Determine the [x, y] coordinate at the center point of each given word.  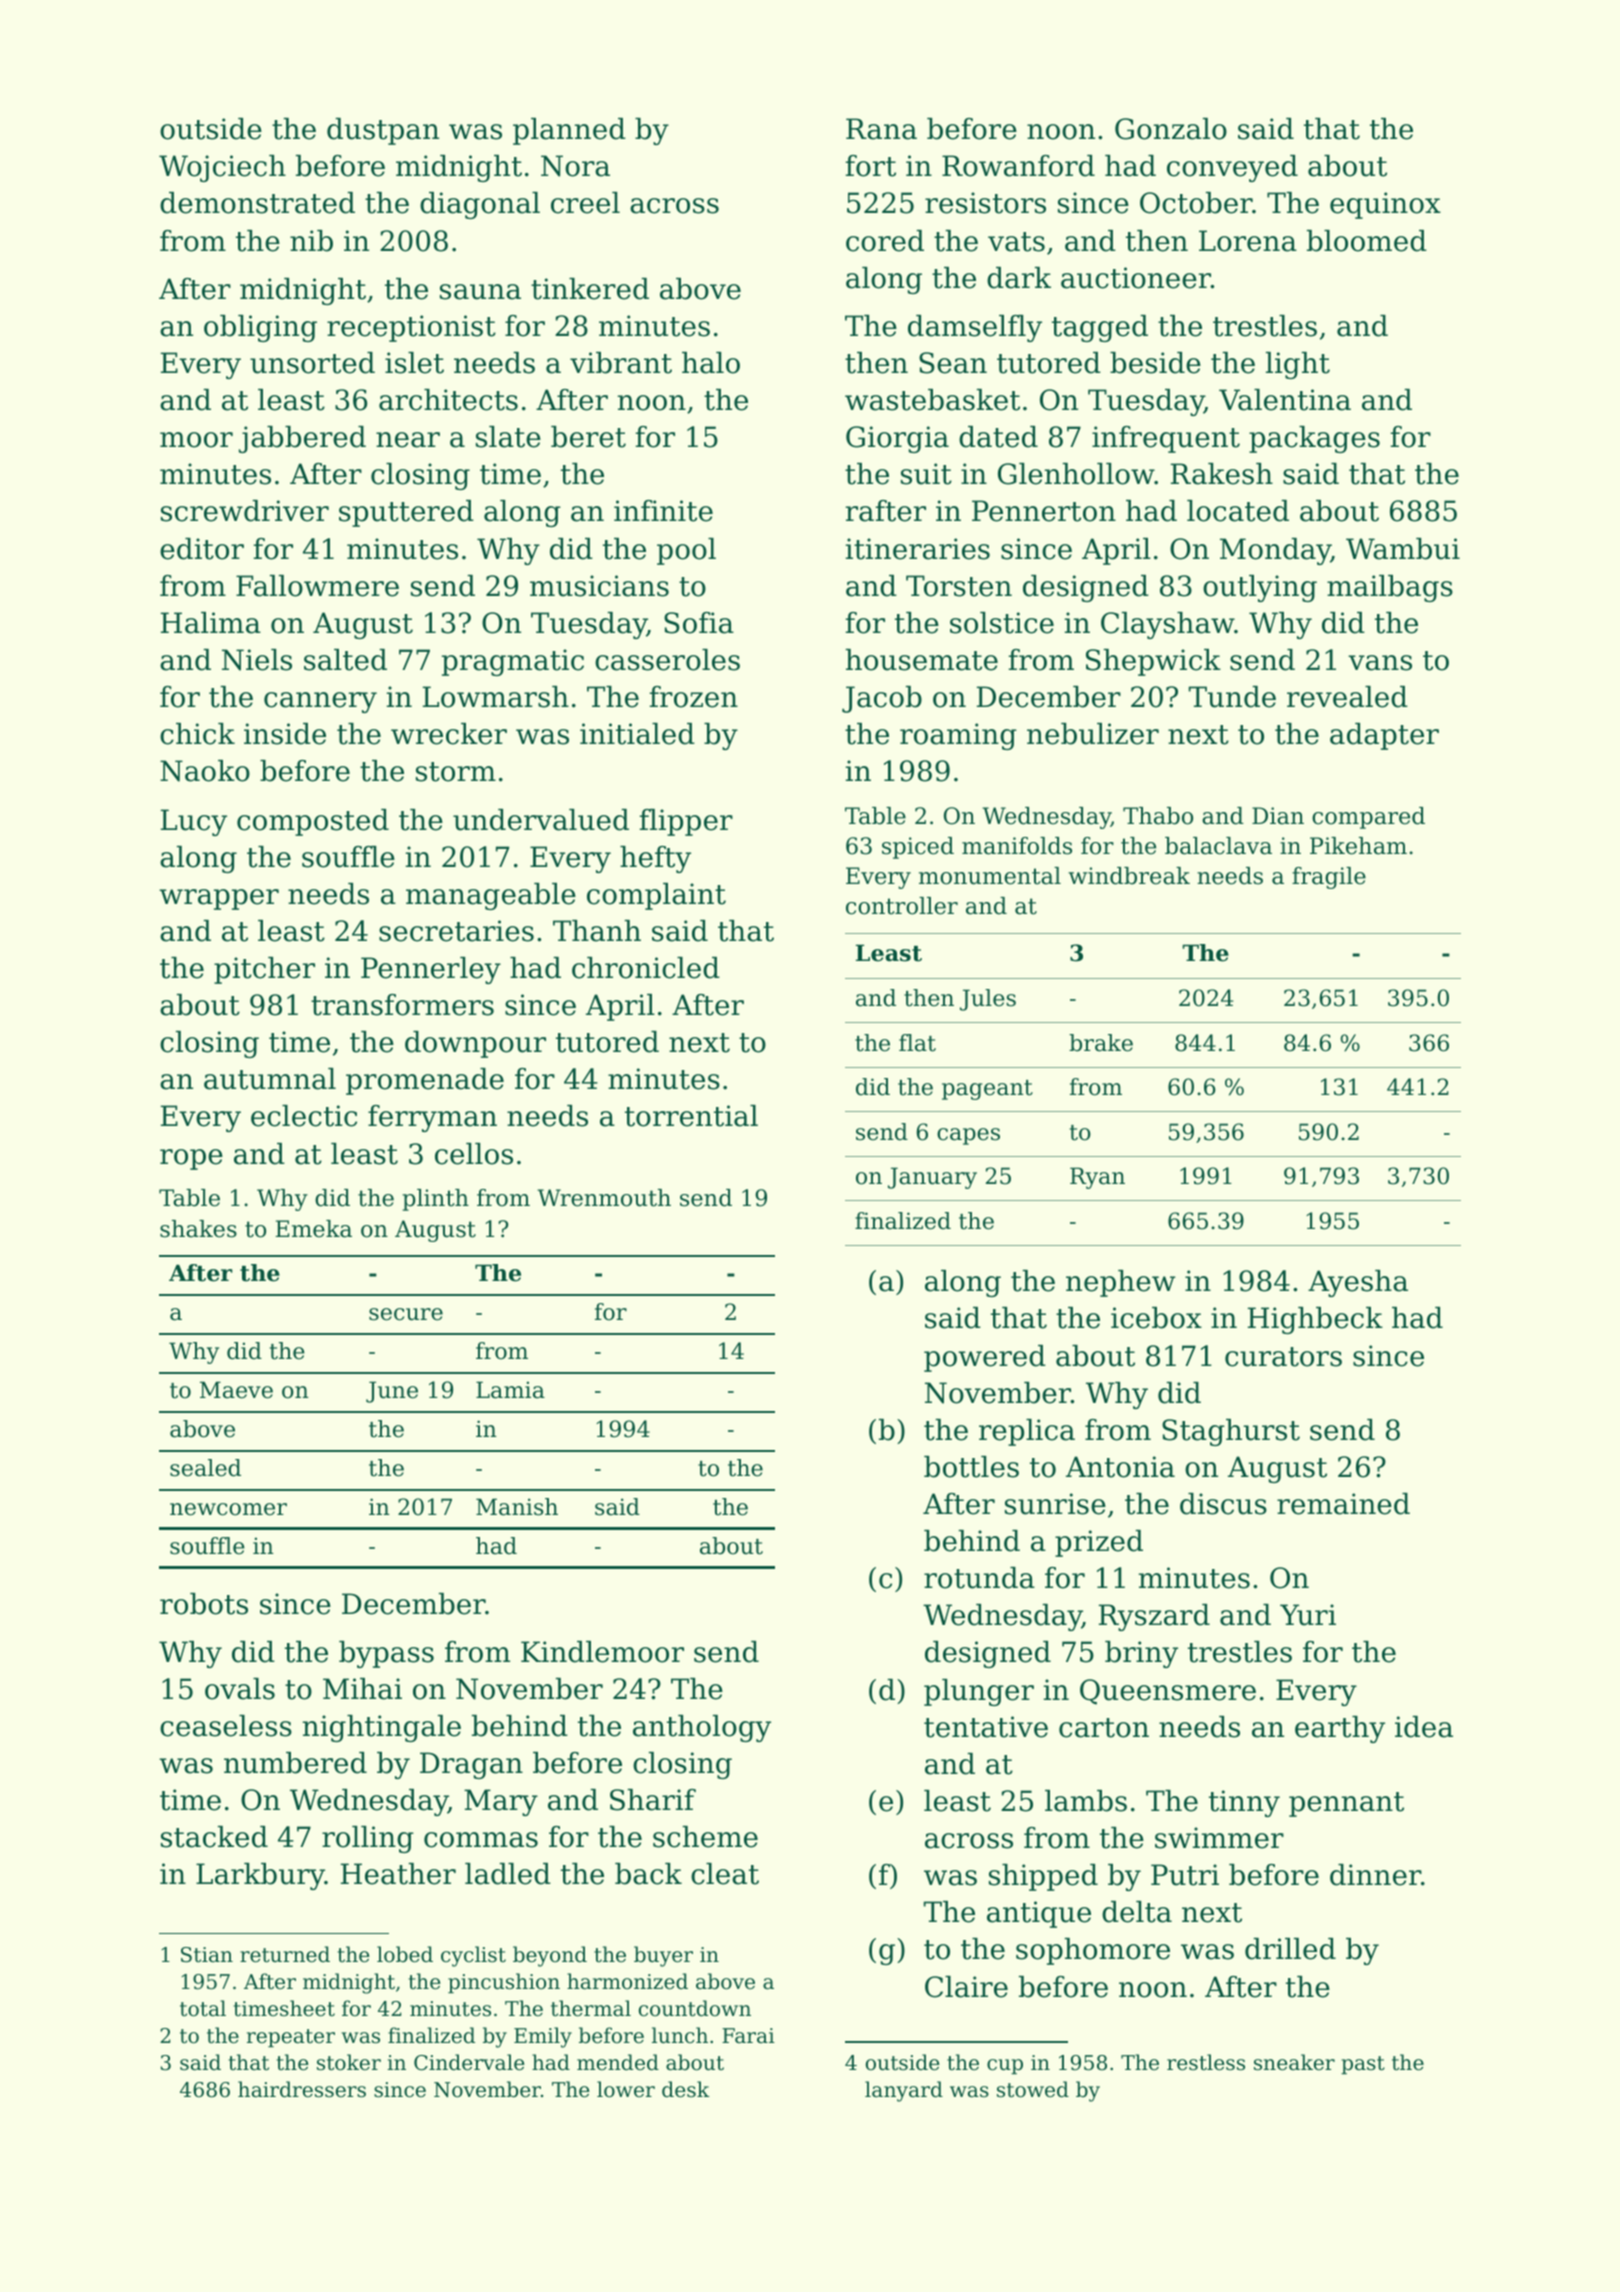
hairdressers [302, 2089]
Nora [575, 166]
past [1363, 2065]
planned [569, 131]
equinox [1385, 205]
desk [685, 2089]
